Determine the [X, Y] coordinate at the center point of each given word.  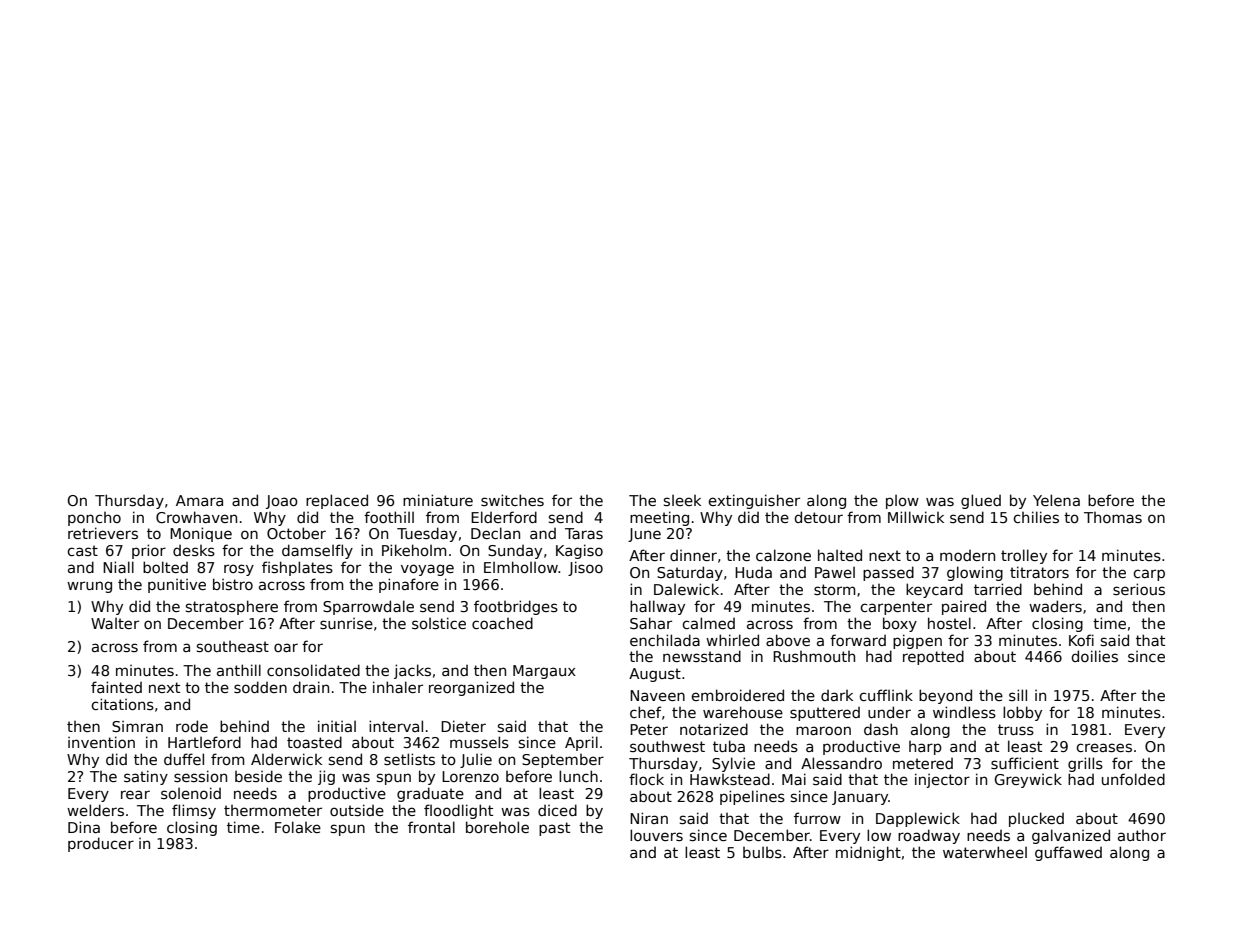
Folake [298, 827]
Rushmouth [814, 656]
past [554, 829]
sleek [682, 500]
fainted [116, 687]
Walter [115, 623]
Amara [199, 500]
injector [942, 780]
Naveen [657, 695]
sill [1018, 695]
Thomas [1113, 517]
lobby [1022, 713]
